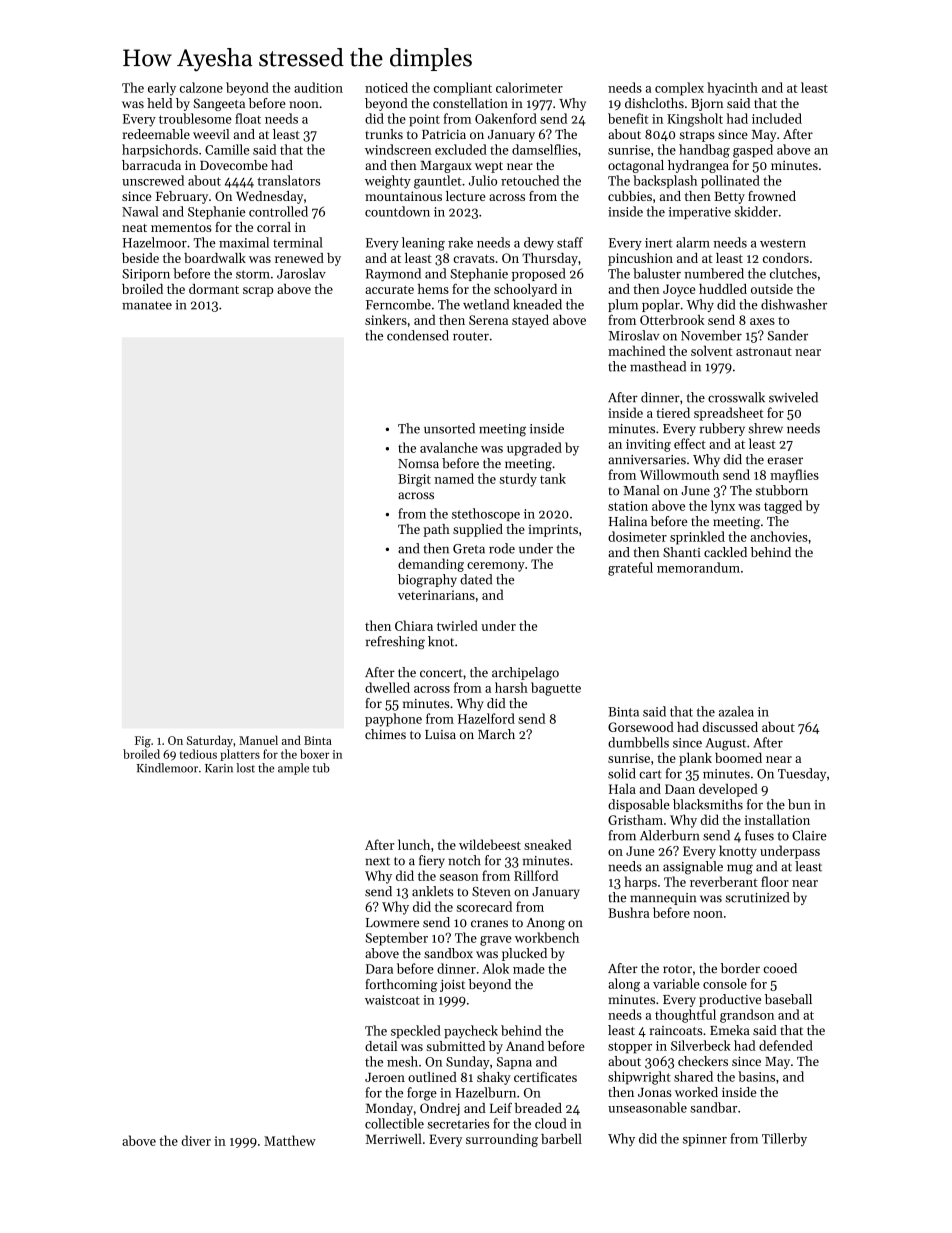 This screenshot has height=1233, width=952. Describe the element at coordinates (466, 196) in the screenshot. I see `lecture` at that location.
